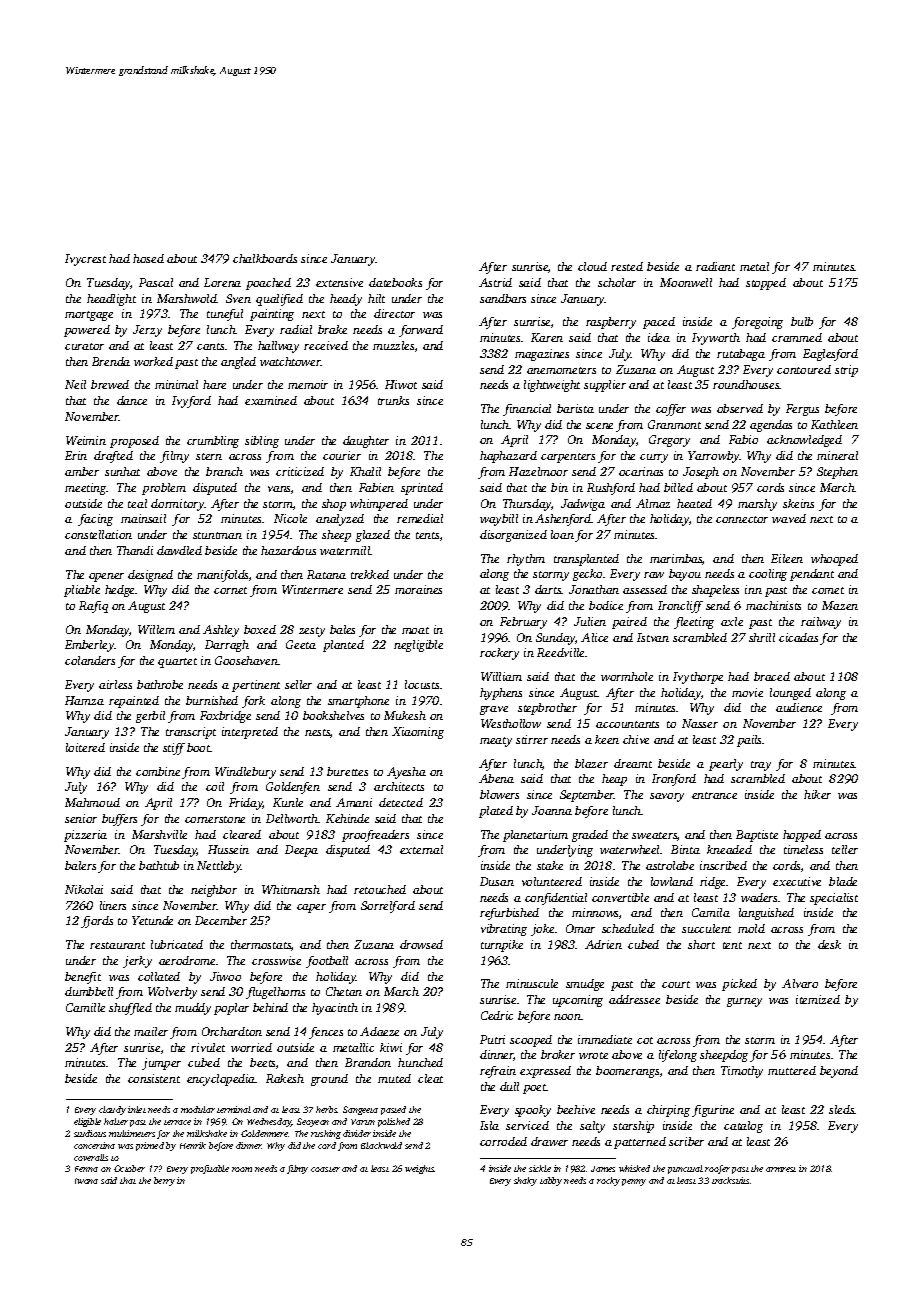 Image resolution: width=924 pixels, height=1308 pixels. Describe the element at coordinates (802, 321) in the screenshot. I see `bulb` at that location.
